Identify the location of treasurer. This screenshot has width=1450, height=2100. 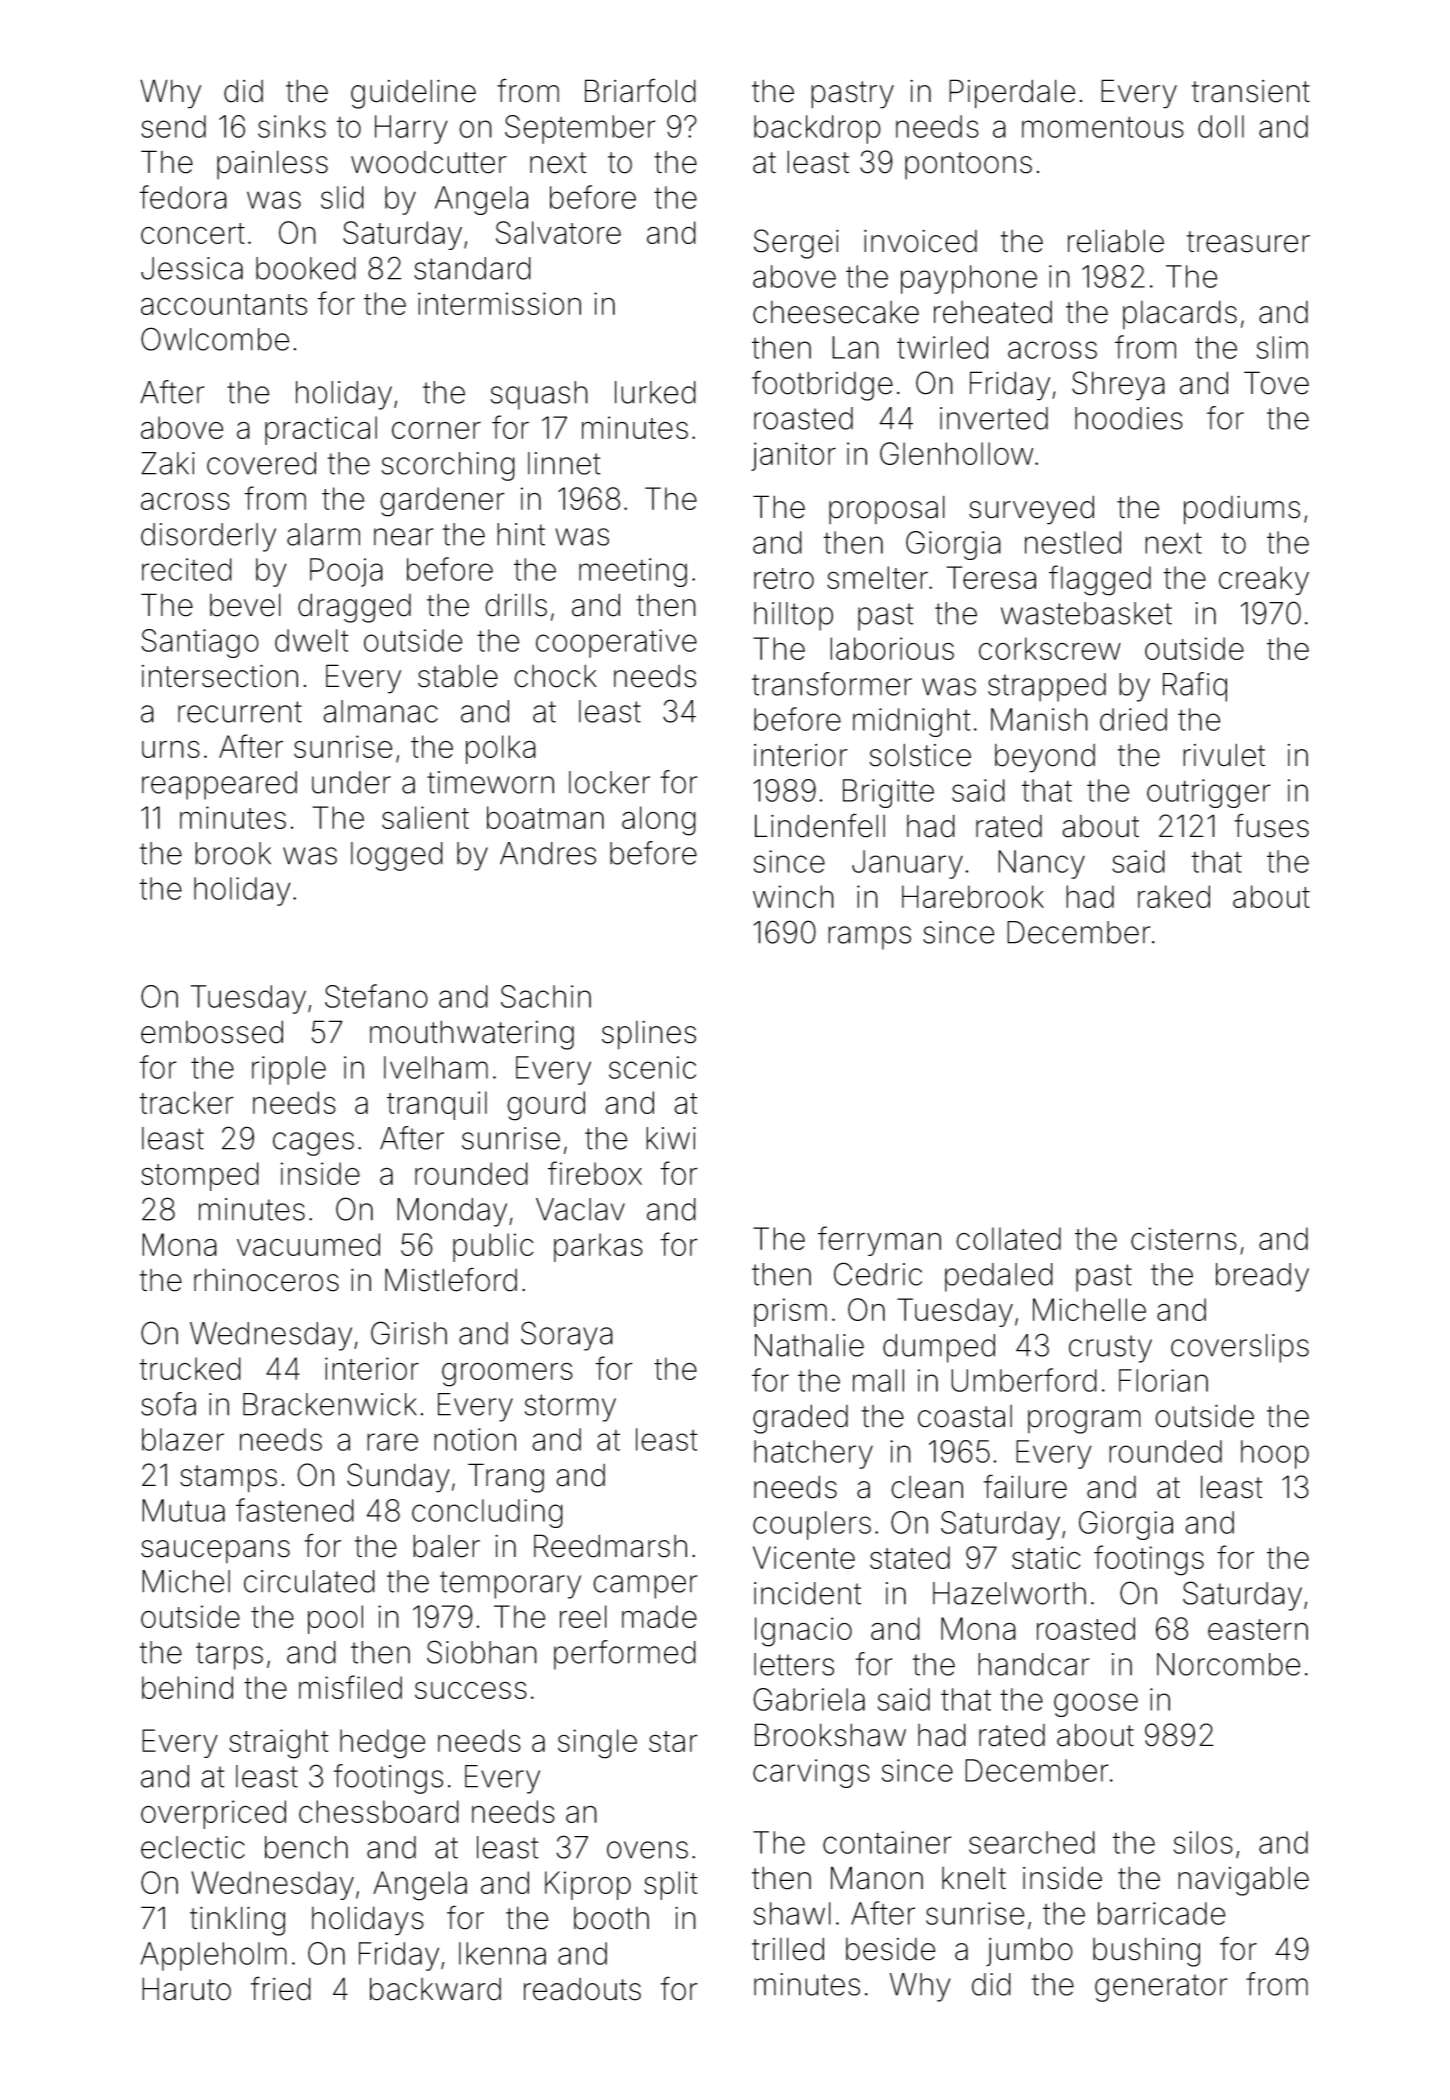
(1248, 242).
